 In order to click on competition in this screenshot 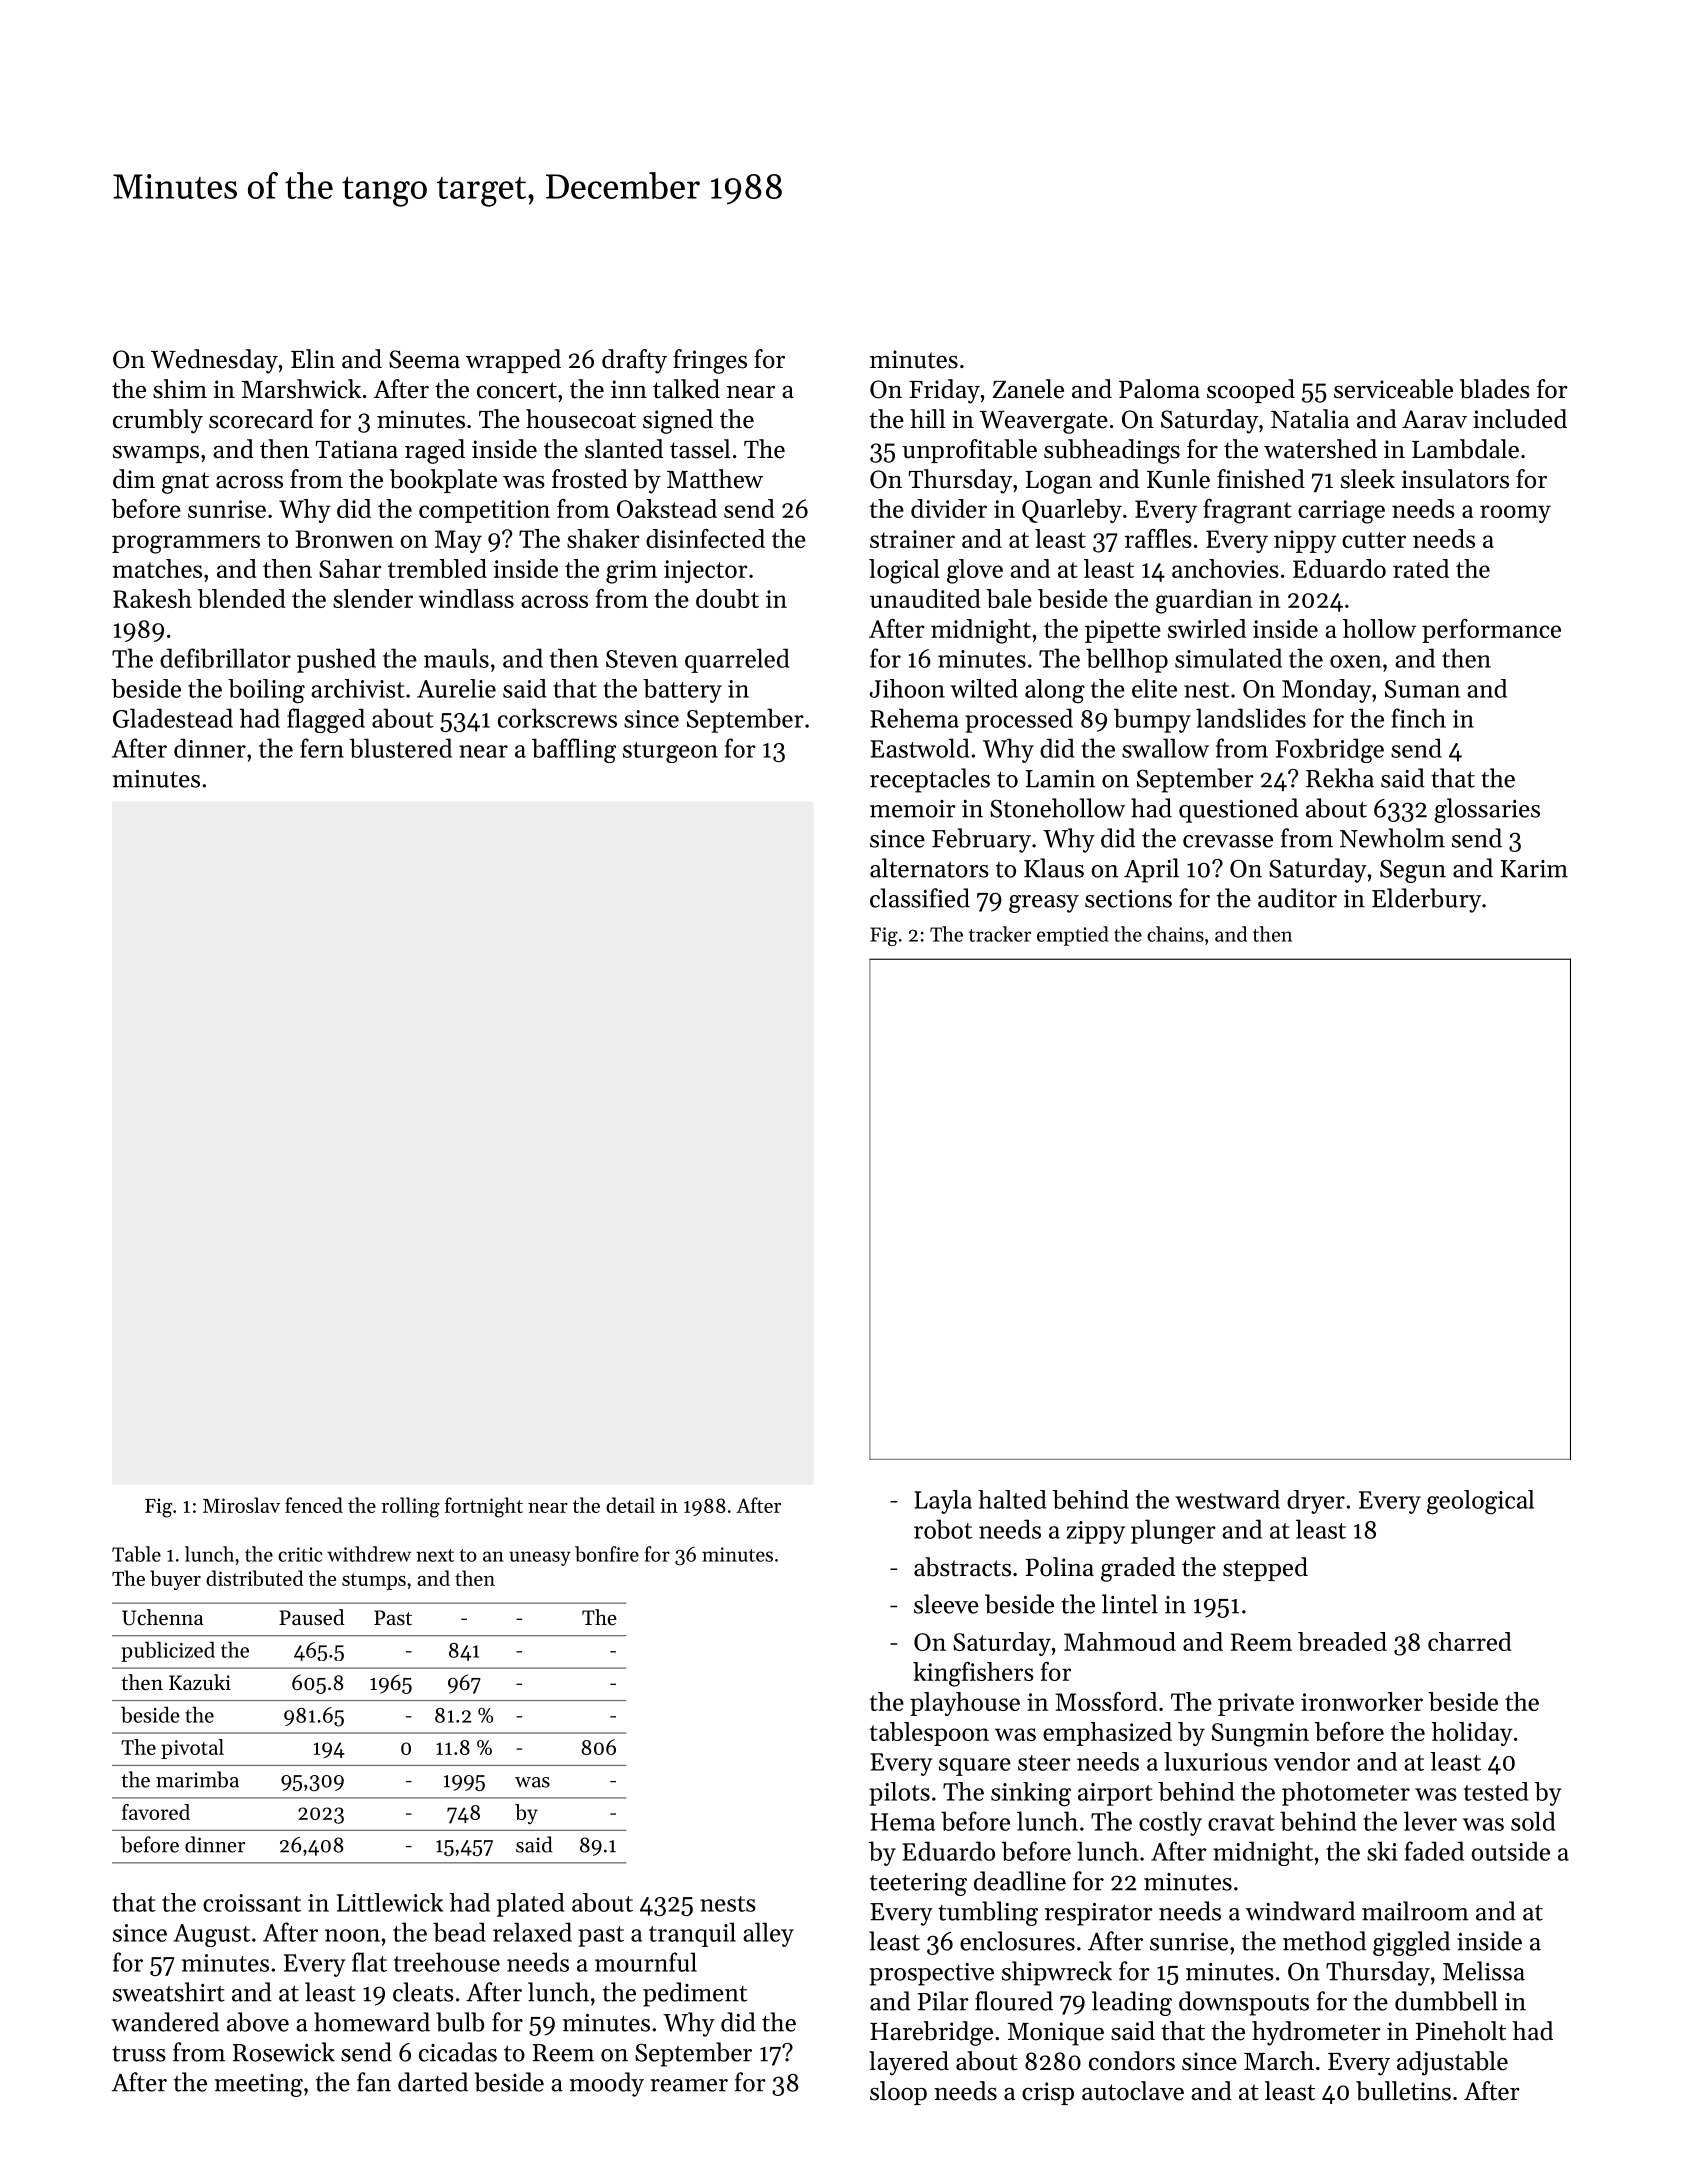, I will do `click(484, 511)`.
